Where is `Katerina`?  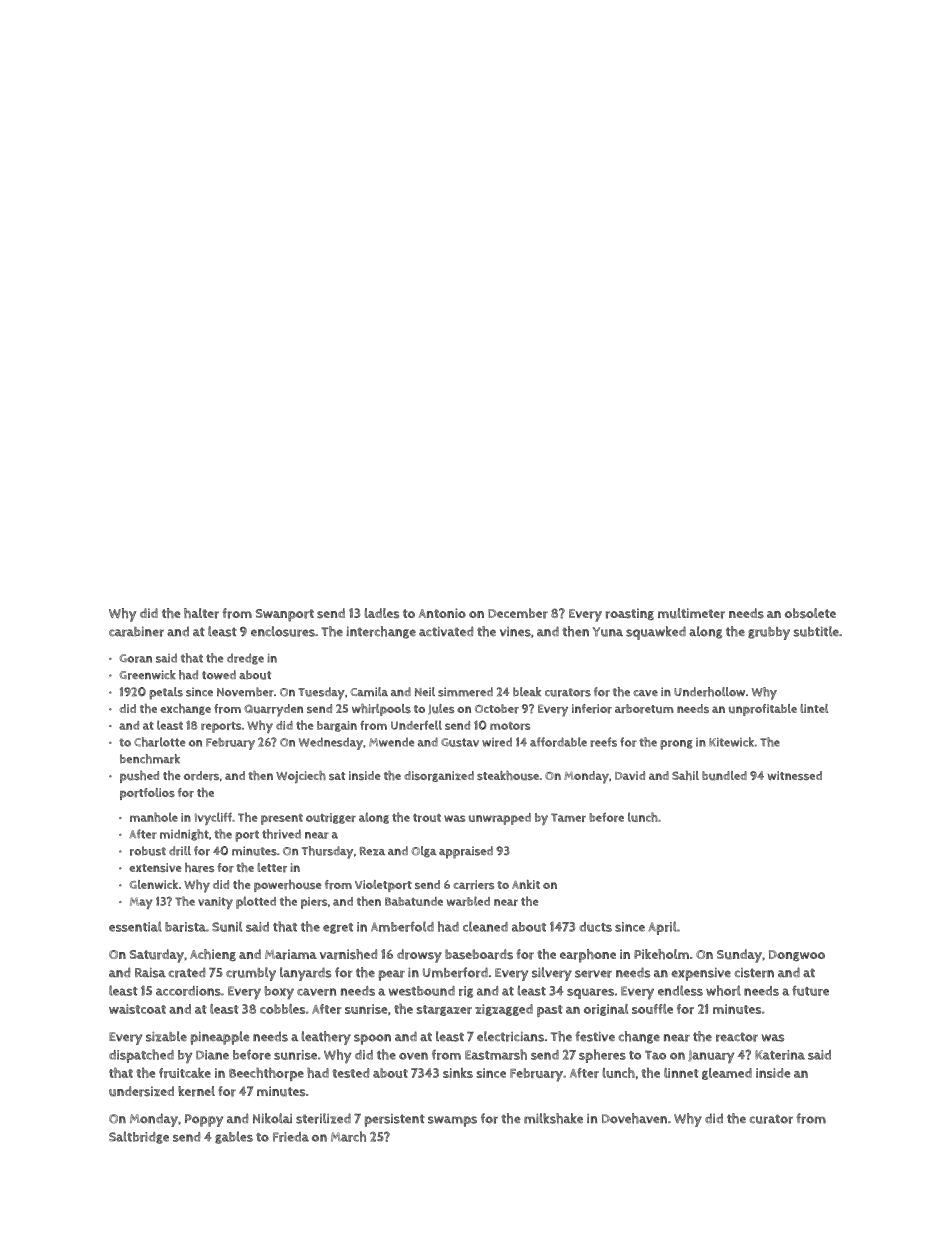
Katerina is located at coordinates (780, 1055).
